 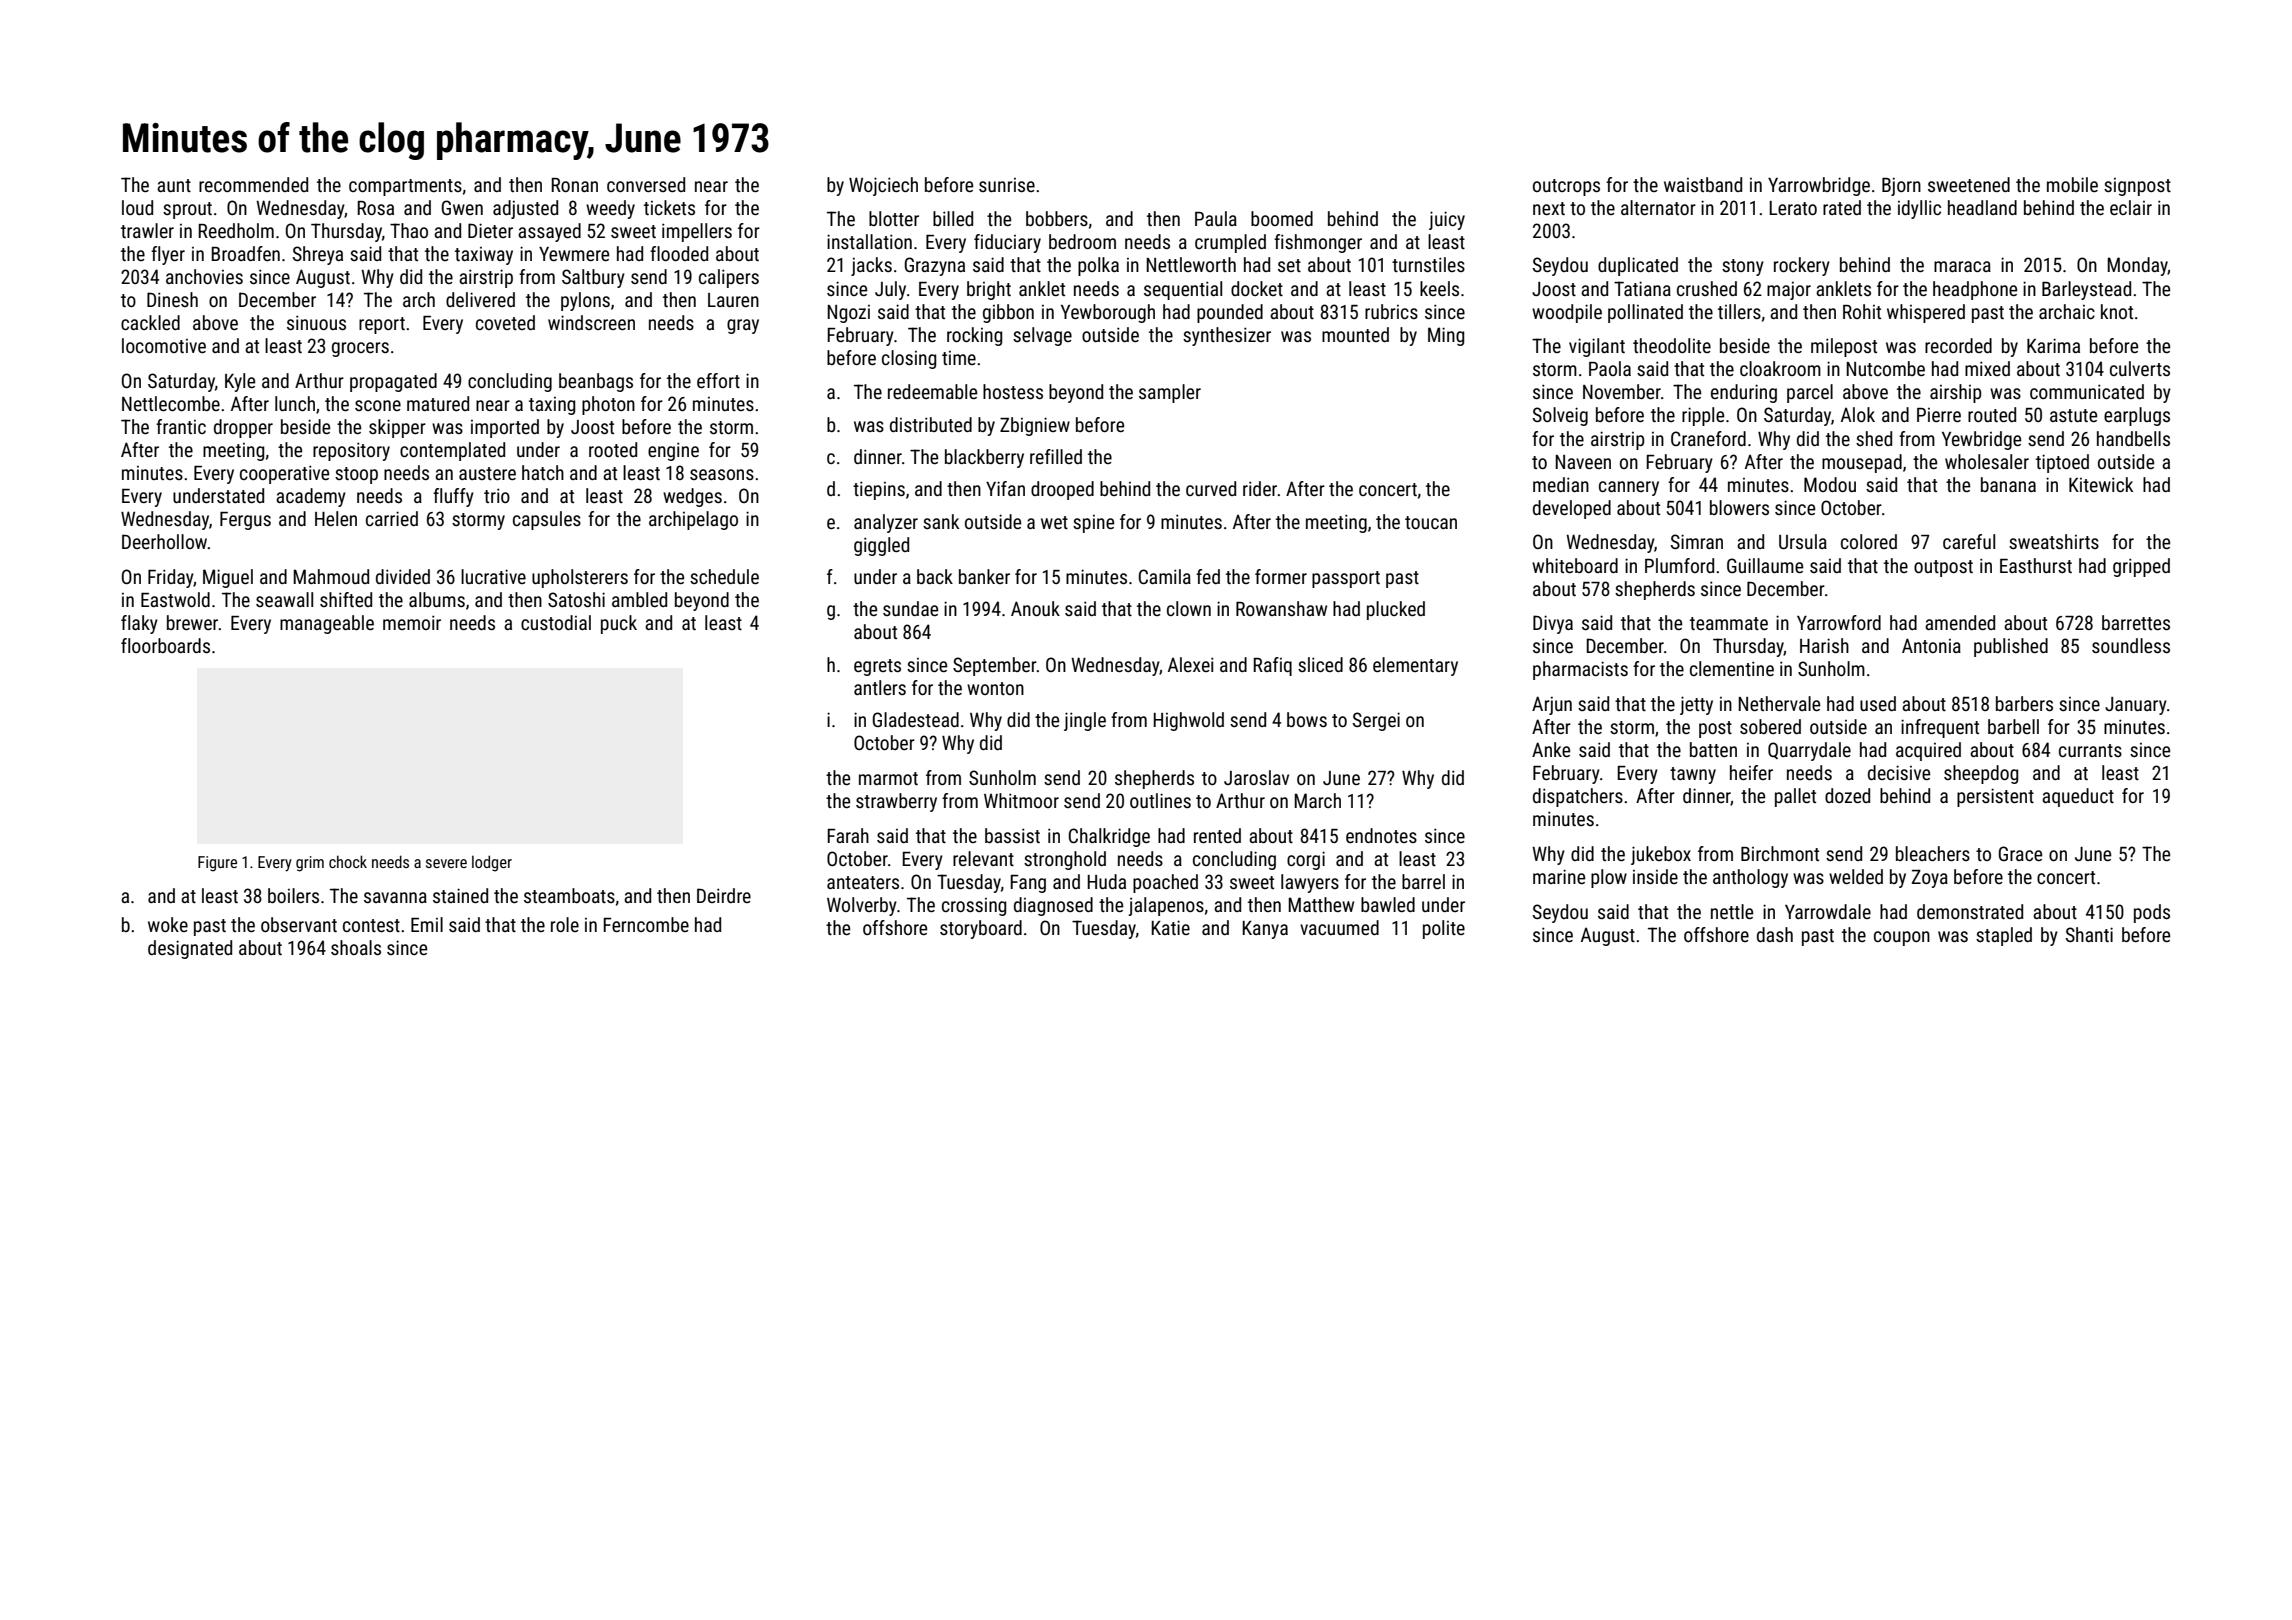 What do you see at coordinates (2090, 750) in the screenshot?
I see `currants` at bounding box center [2090, 750].
